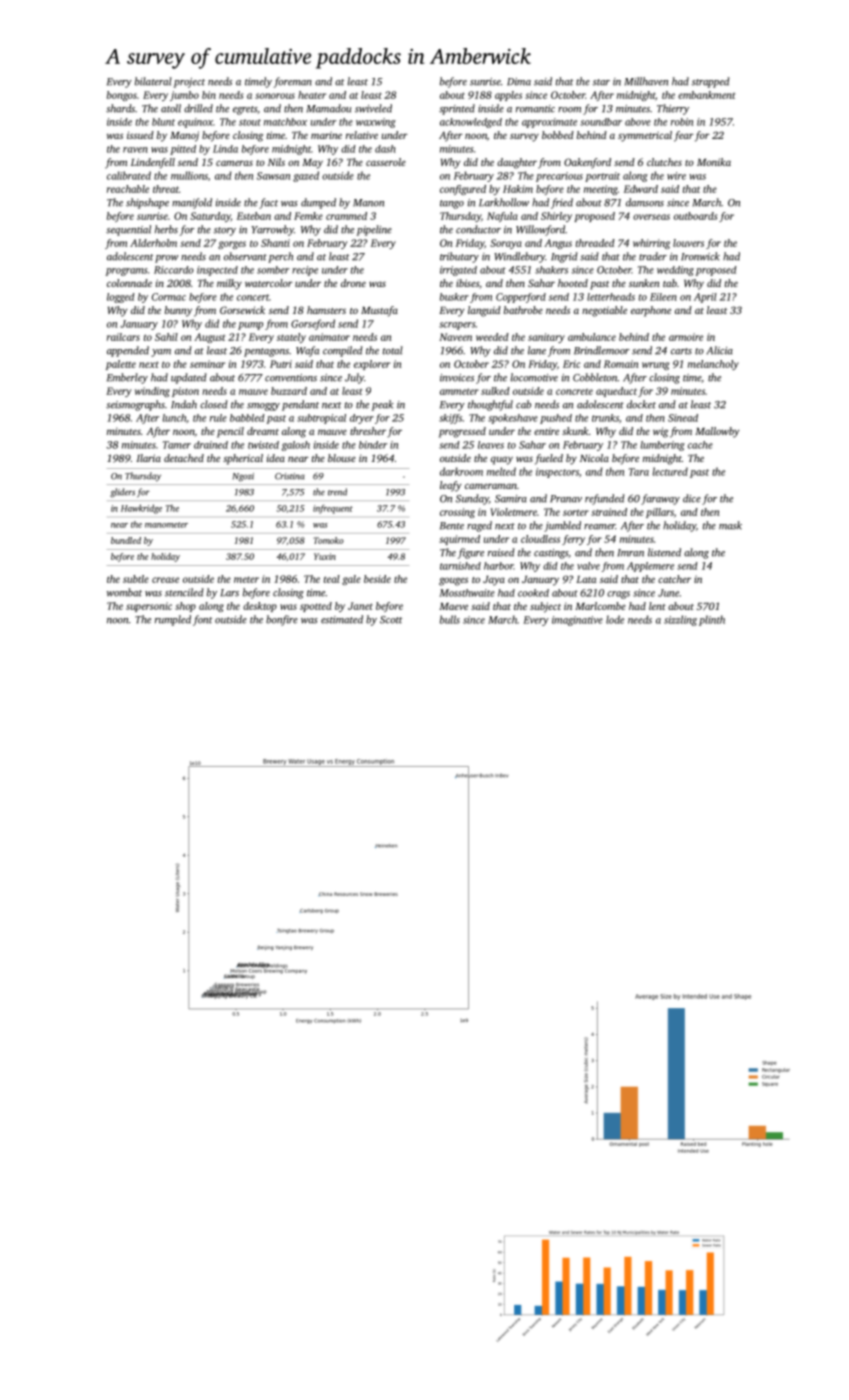  I want to click on bulls, so click(450, 619).
